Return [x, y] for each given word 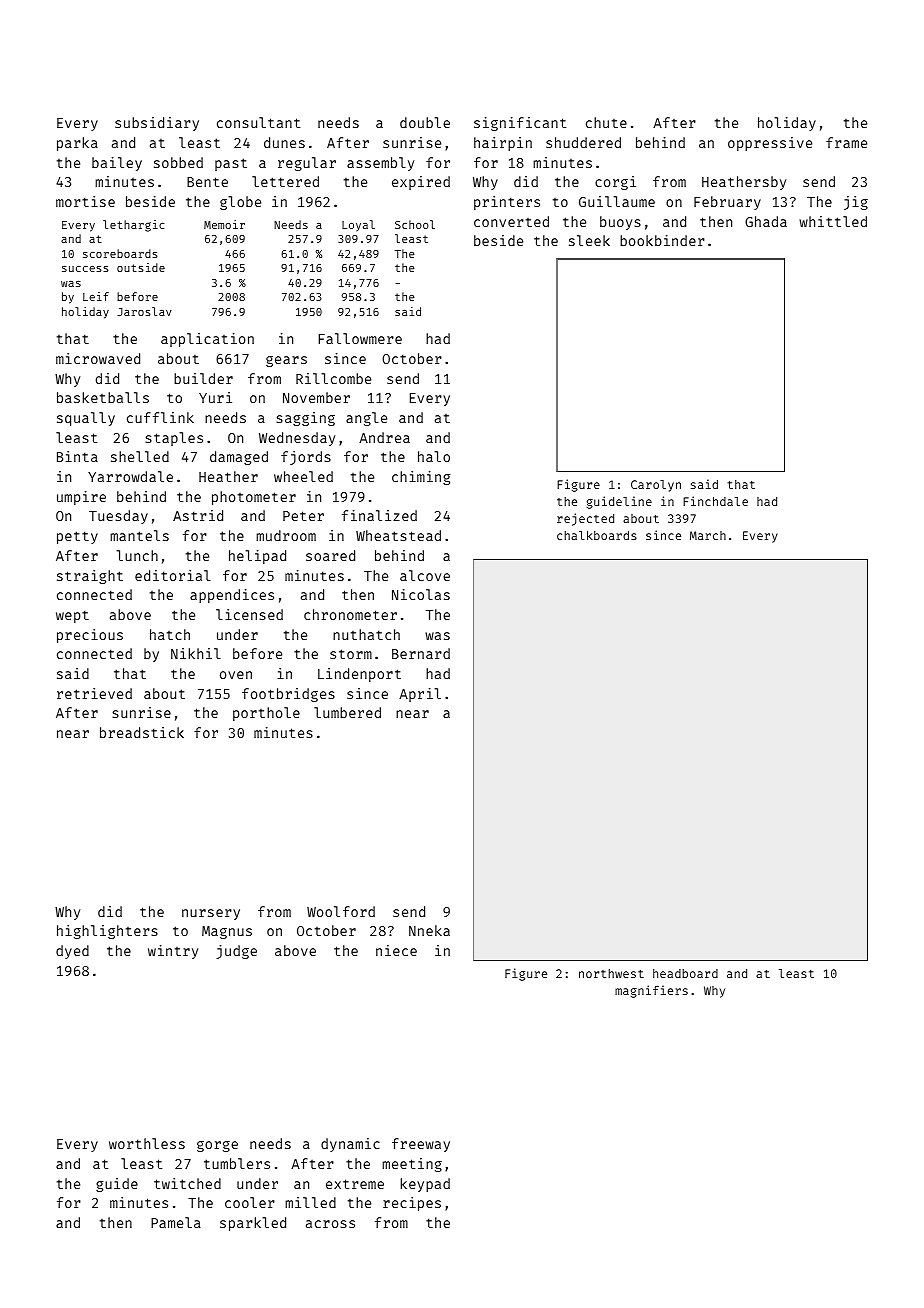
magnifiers [651, 991]
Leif [96, 296]
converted [511, 221]
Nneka [429, 930]
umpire [81, 498]
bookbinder [662, 240]
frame [846, 142]
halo [434, 456]
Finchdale [715, 501]
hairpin [503, 144]
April [420, 695]
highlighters [107, 932]
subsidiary [157, 124]
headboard [685, 973]
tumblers [237, 1163]
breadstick [142, 732]
